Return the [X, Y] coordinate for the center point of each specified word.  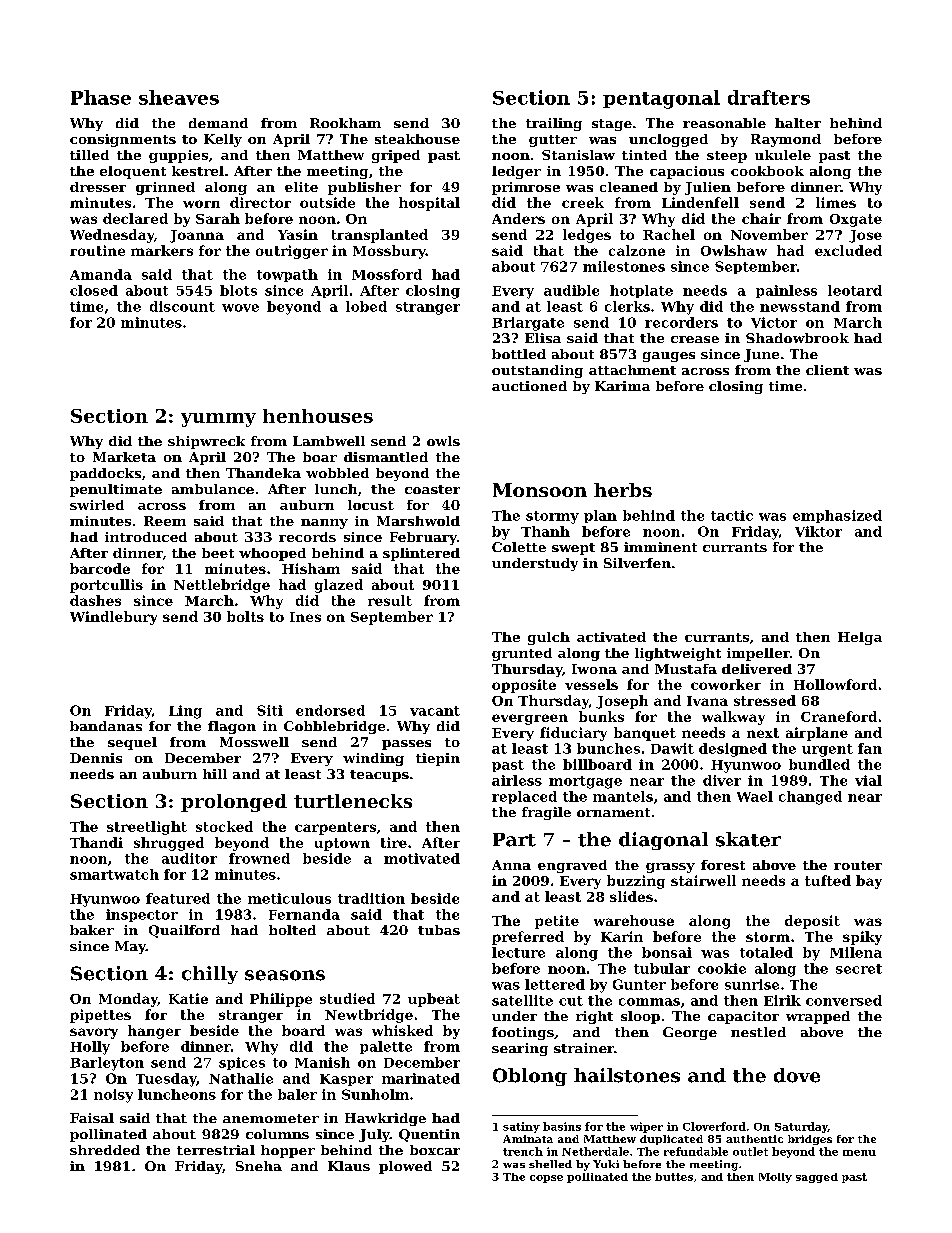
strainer [584, 1048]
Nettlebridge [222, 586]
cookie [722, 968]
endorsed [330, 710]
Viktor [818, 531]
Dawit [672, 748]
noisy [113, 1096]
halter [798, 123]
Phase [101, 97]
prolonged [234, 803]
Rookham [345, 123]
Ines [305, 617]
